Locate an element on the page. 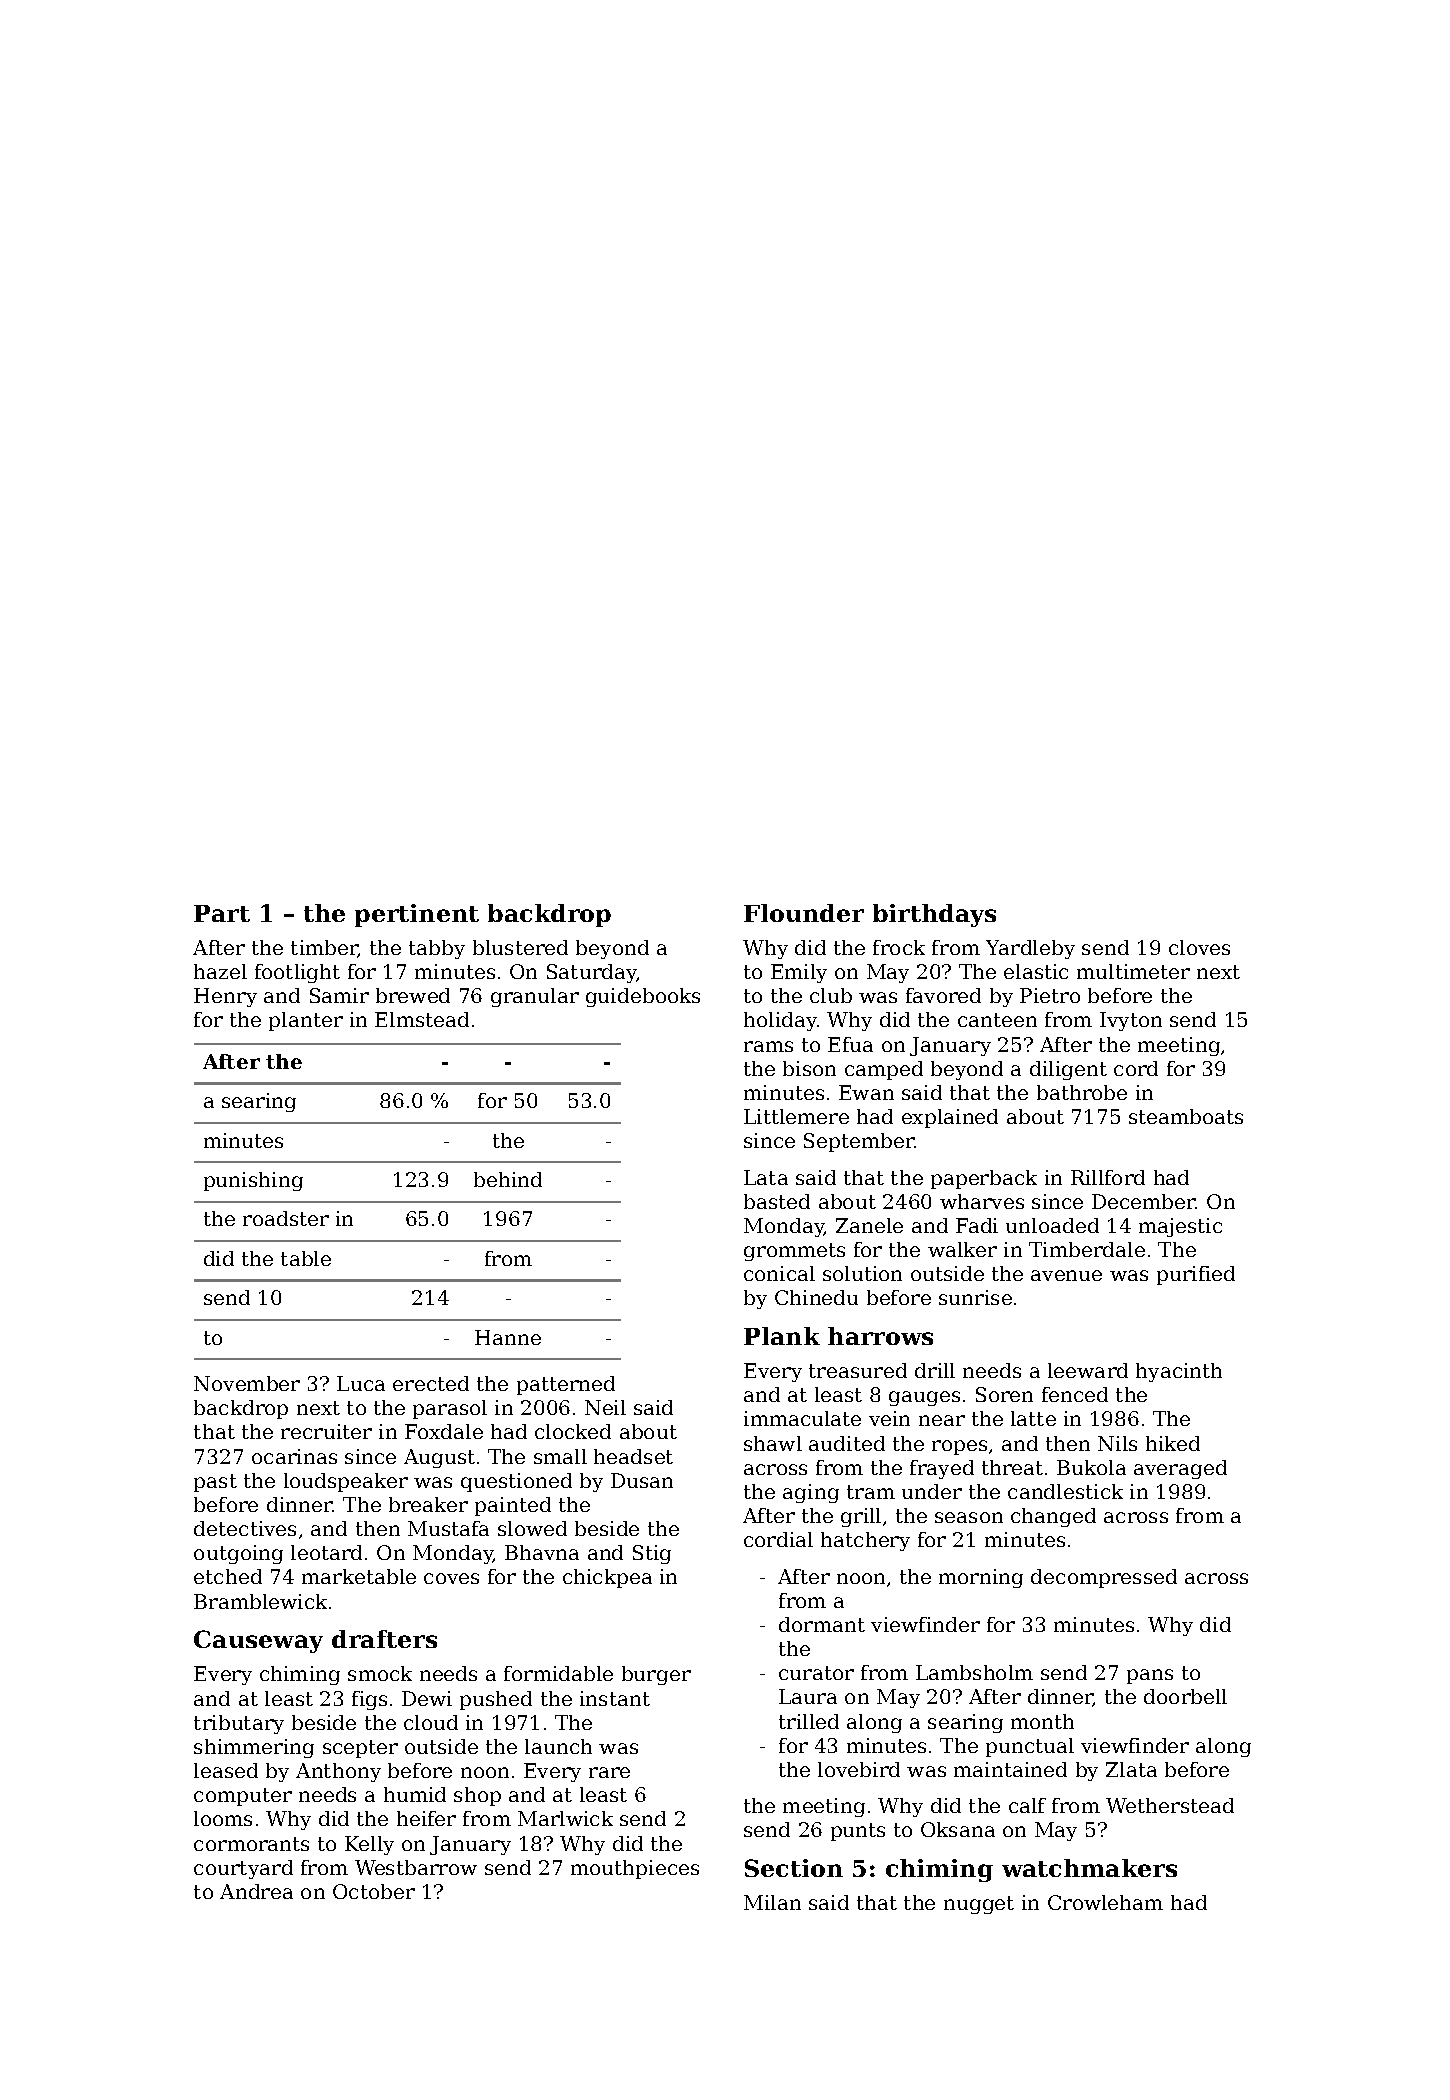 This page has height=2100, width=1450. Zanele is located at coordinates (869, 1225).
